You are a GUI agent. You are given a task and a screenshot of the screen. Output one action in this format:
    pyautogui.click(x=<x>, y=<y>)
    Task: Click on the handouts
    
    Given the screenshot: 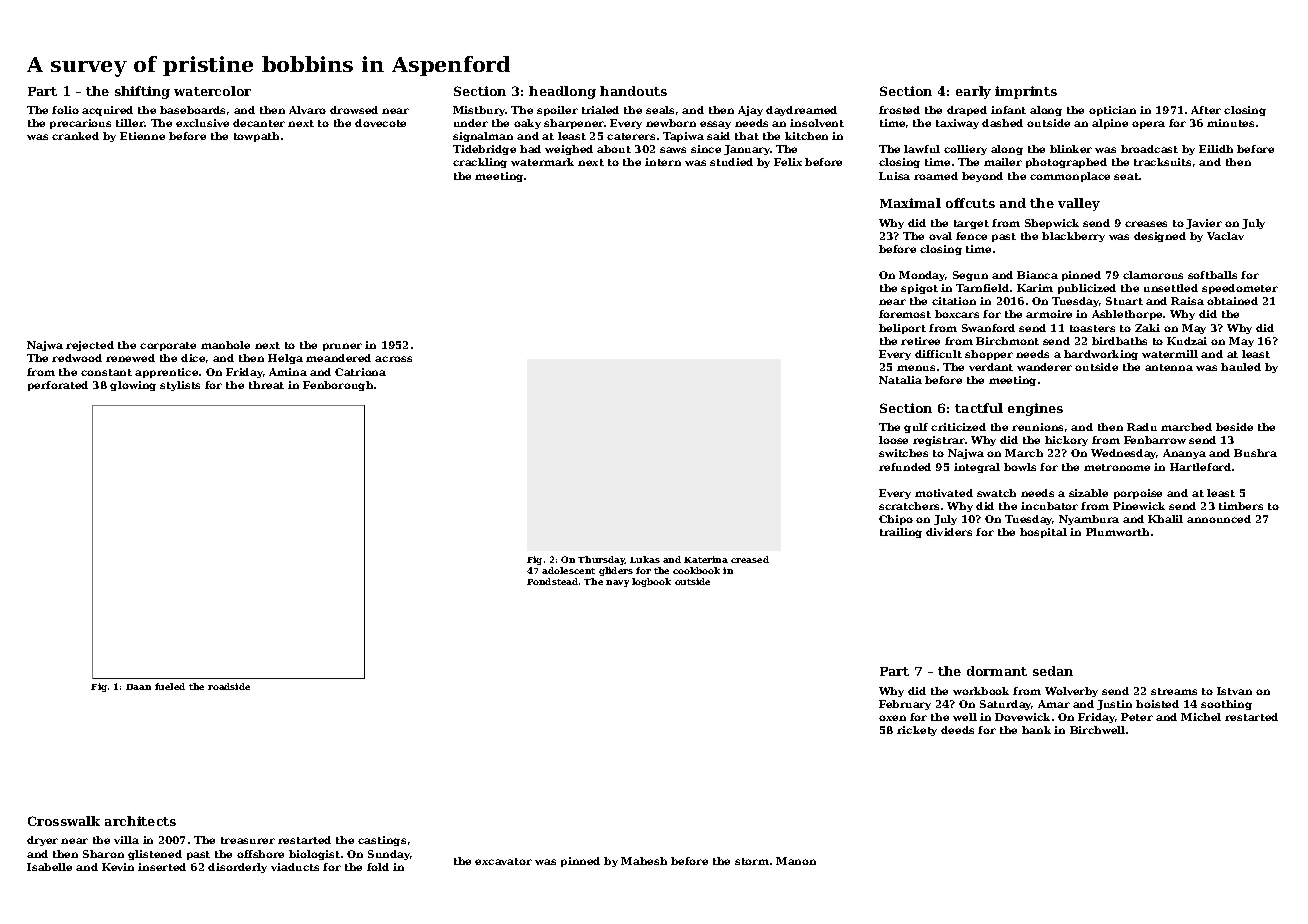 What is the action you would take?
    pyautogui.click(x=633, y=91)
